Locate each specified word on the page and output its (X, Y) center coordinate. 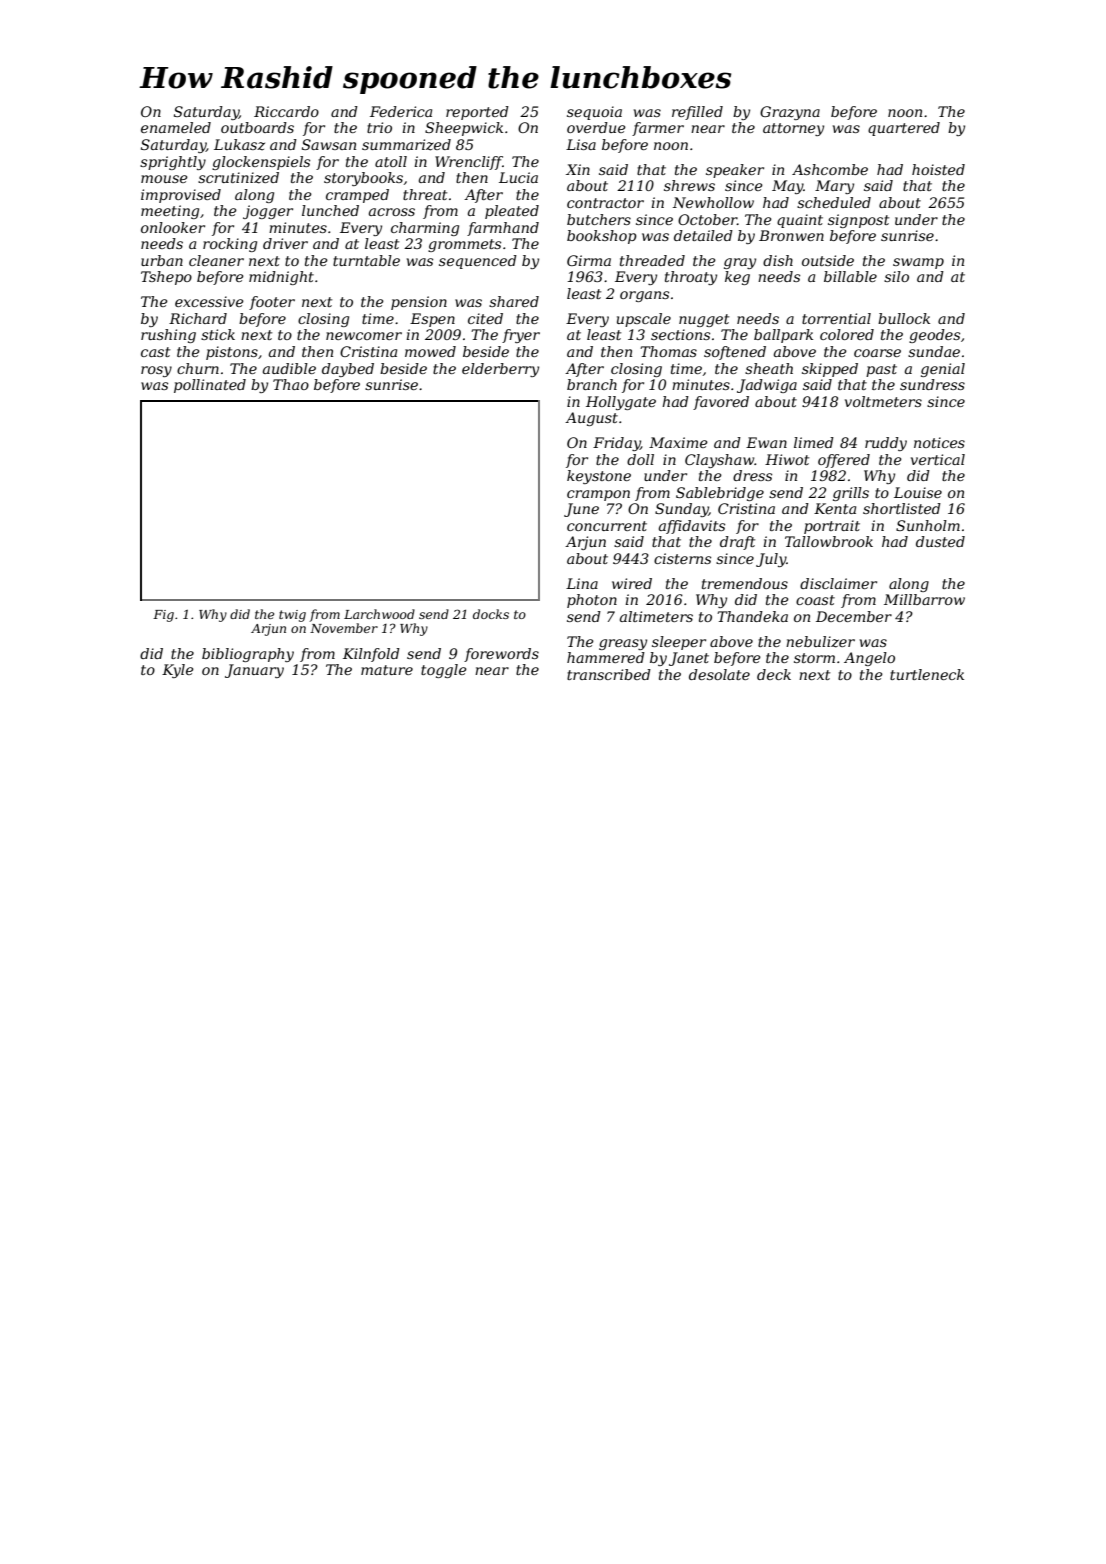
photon (592, 601)
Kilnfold (371, 655)
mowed (430, 351)
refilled (697, 113)
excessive (209, 301)
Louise (918, 492)
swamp (918, 263)
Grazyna (790, 113)
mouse (164, 179)
